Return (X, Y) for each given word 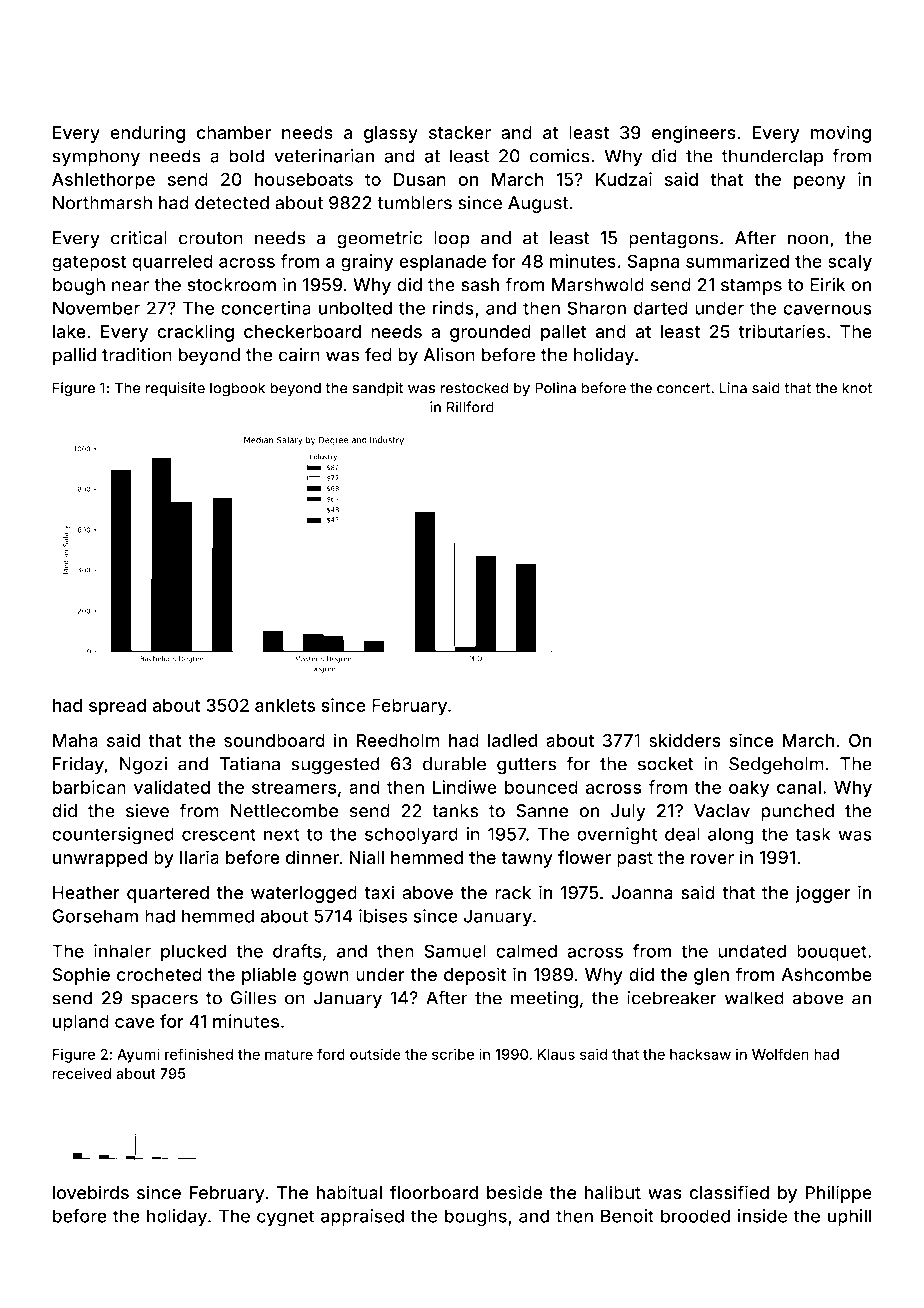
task (813, 834)
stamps (751, 287)
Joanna (642, 893)
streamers (294, 787)
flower (584, 857)
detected (232, 203)
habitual (349, 1192)
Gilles (253, 998)
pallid (74, 356)
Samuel (455, 951)
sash (480, 285)
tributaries (782, 331)
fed (378, 354)
